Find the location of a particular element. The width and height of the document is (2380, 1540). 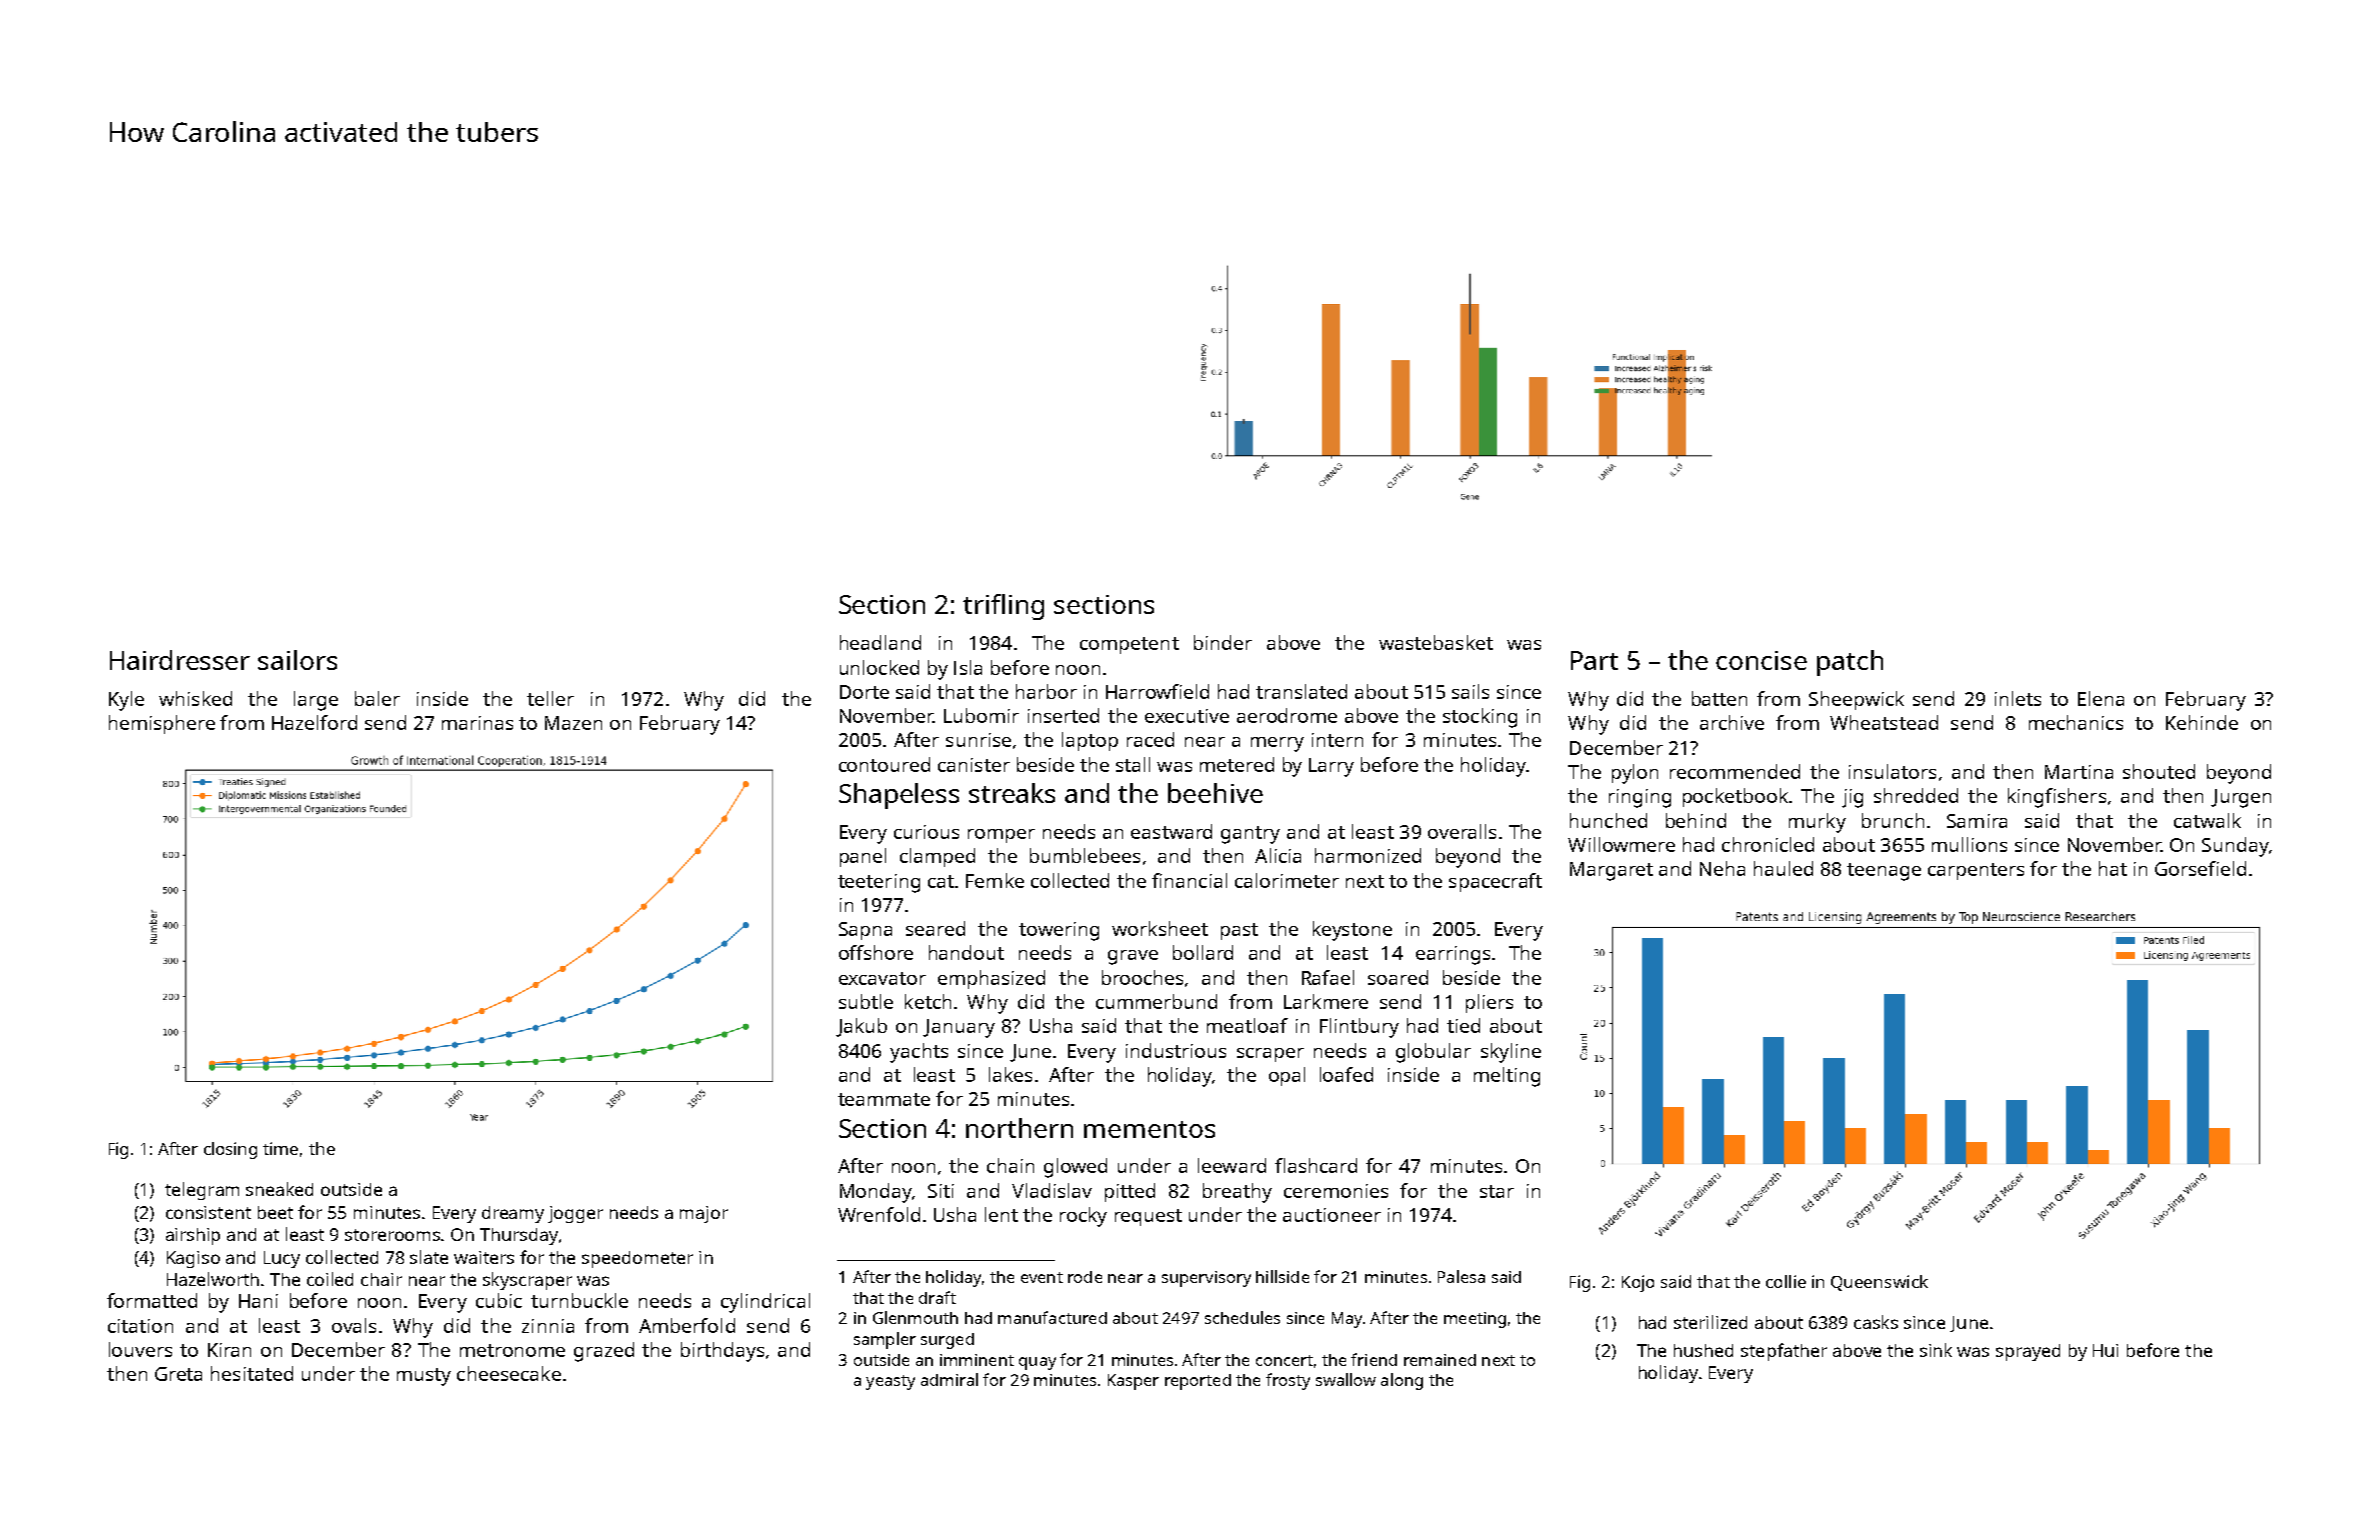

time is located at coordinates (280, 1148).
